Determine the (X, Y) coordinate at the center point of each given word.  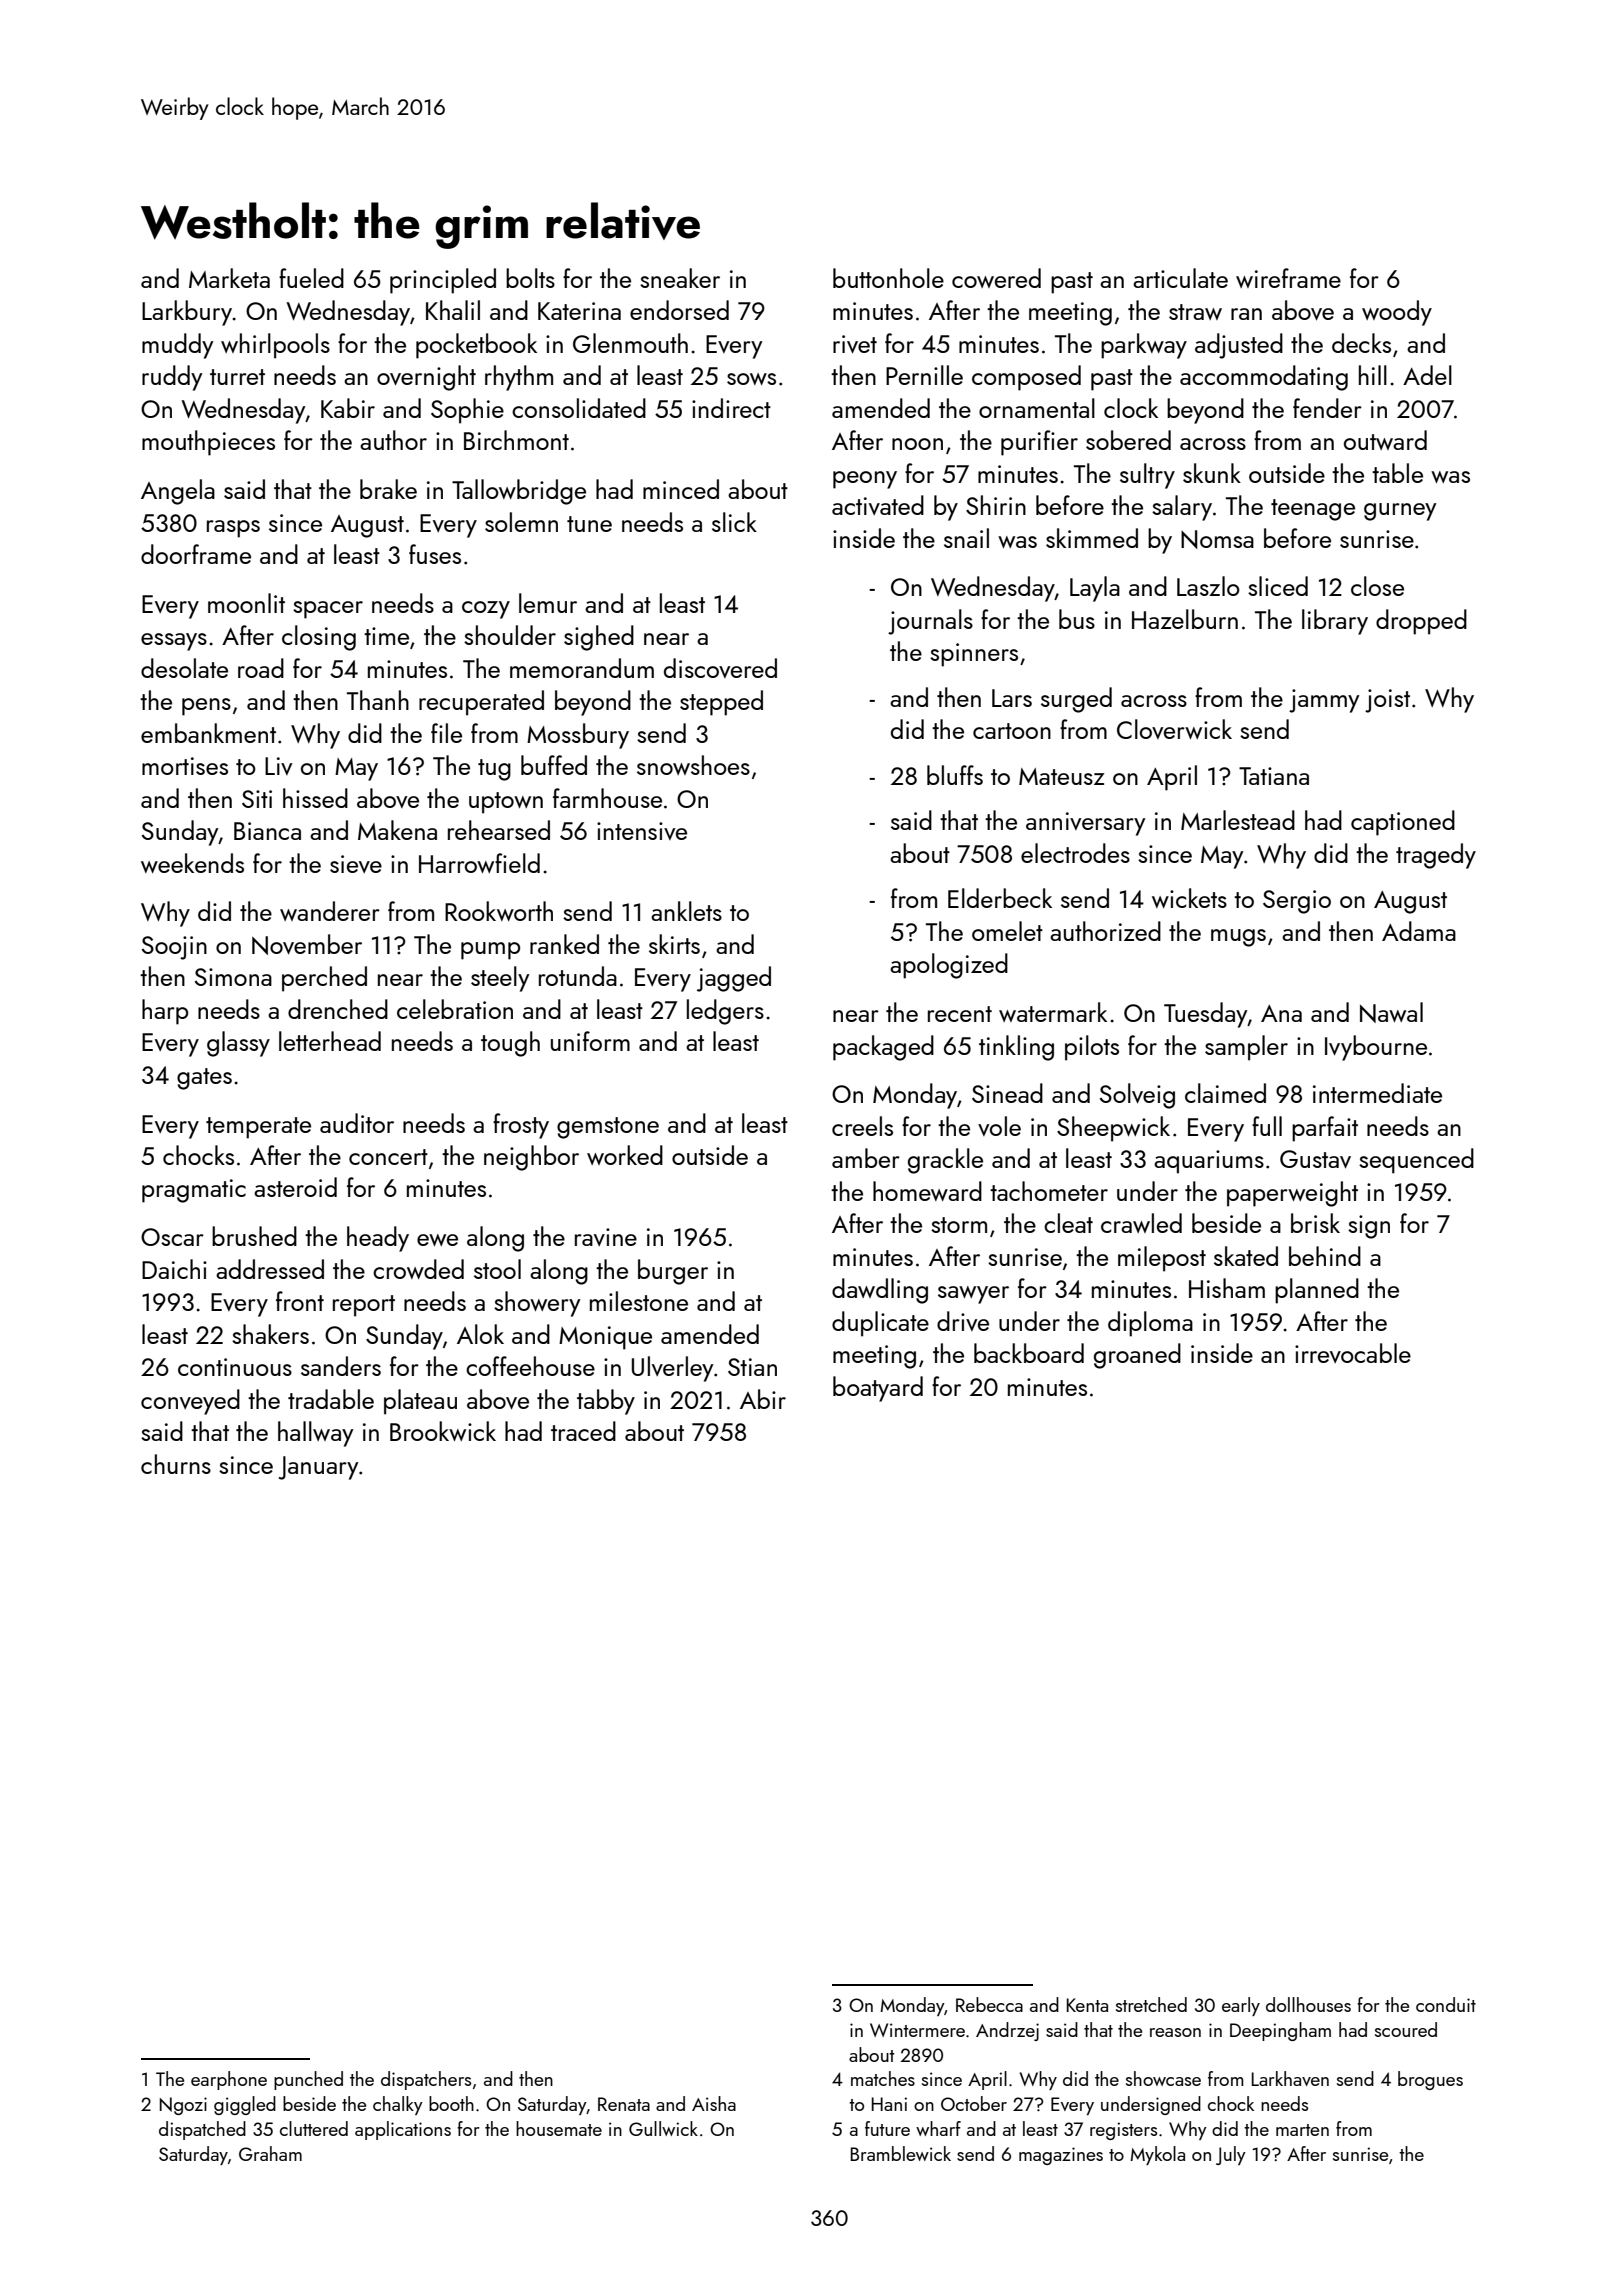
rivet (855, 344)
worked (625, 1155)
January (318, 1468)
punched (308, 2080)
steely (500, 979)
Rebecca (989, 2004)
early (1241, 2006)
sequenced (1416, 1161)
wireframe (1288, 278)
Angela (178, 492)
